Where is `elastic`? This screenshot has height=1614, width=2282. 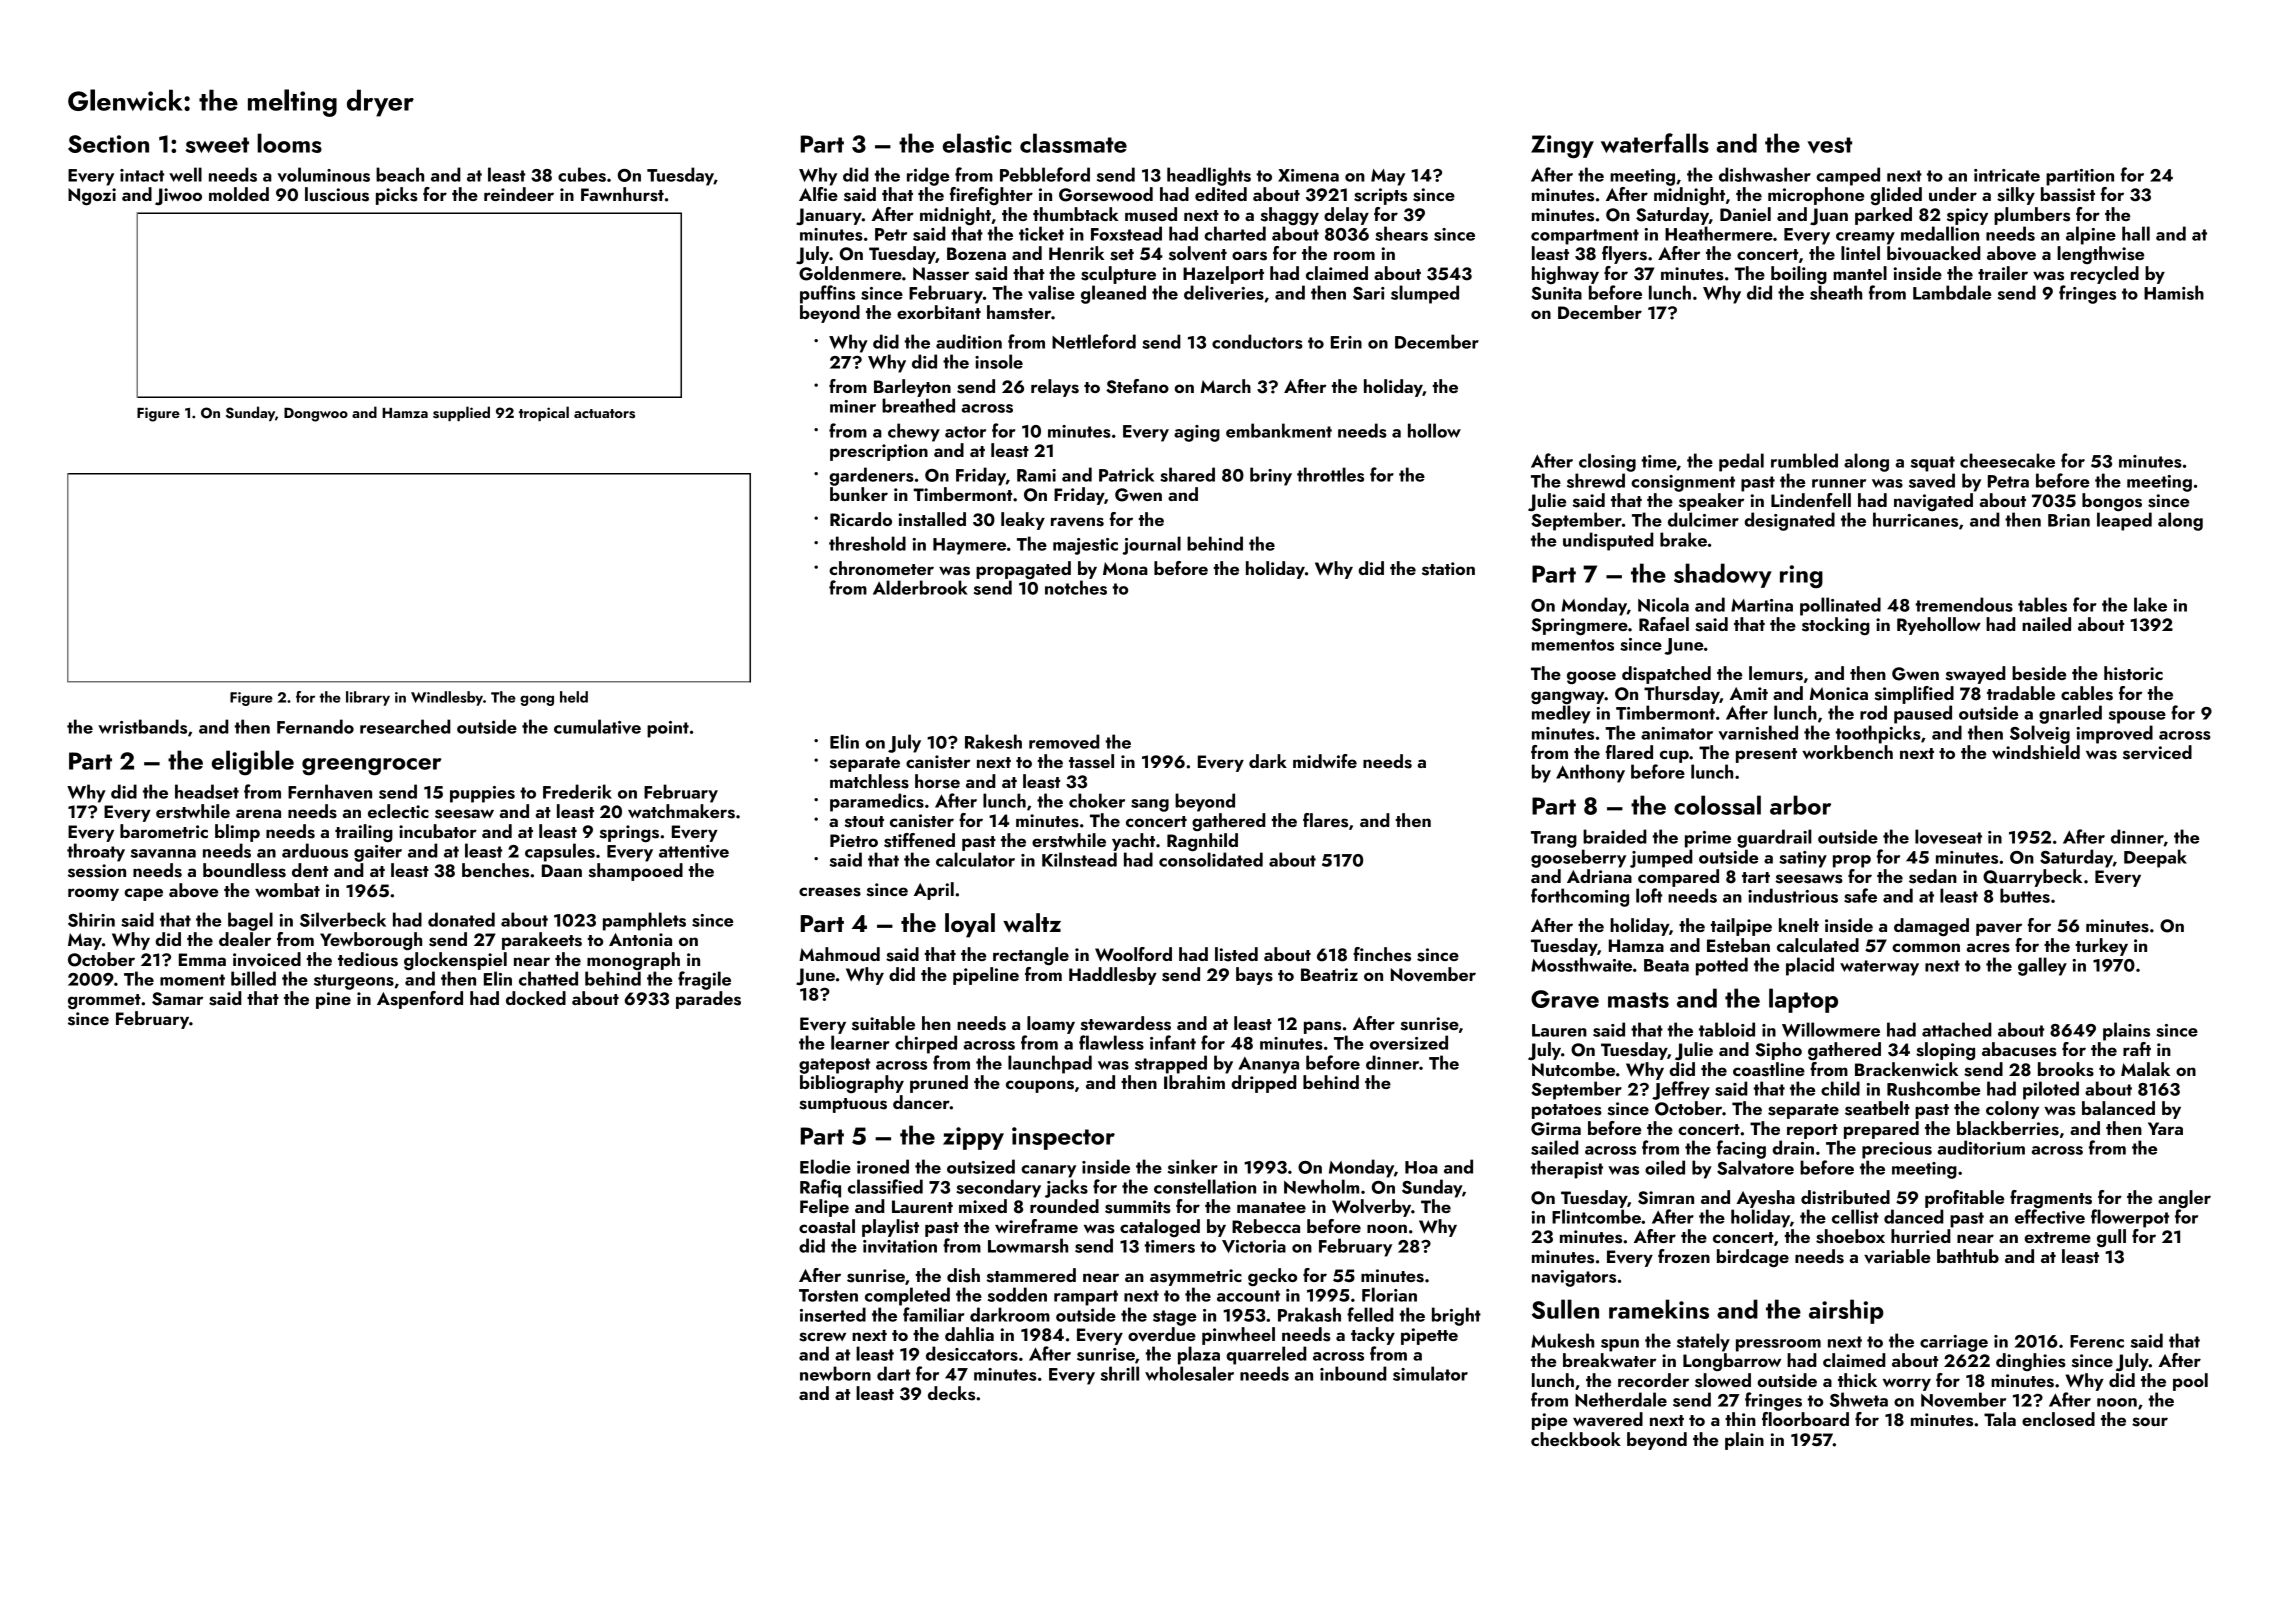
elastic is located at coordinates (977, 143).
